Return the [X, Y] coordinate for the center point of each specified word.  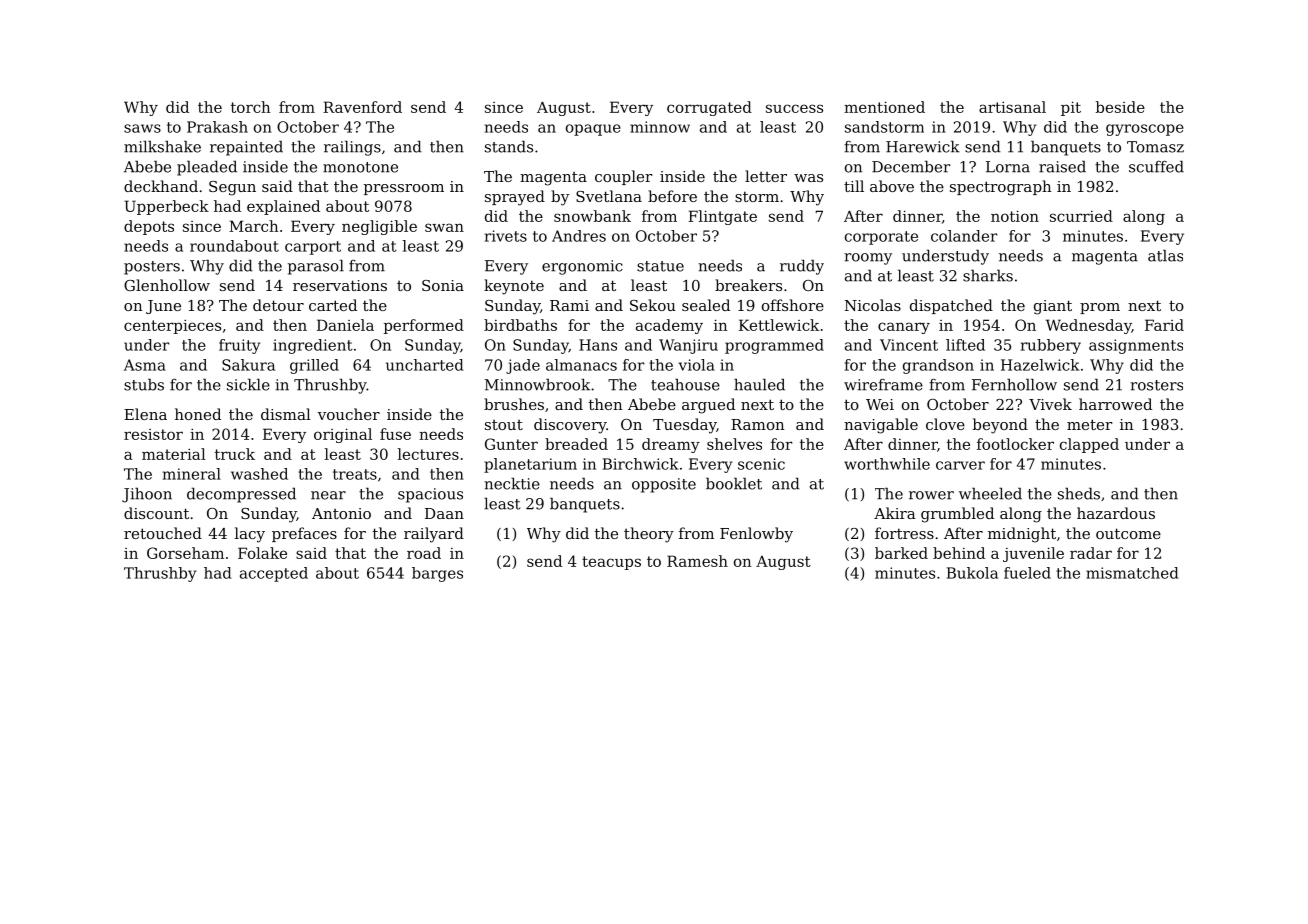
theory [649, 535]
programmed [774, 346]
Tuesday [684, 426]
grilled [314, 366]
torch [250, 107]
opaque [593, 130]
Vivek [1050, 404]
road [424, 553]
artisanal [1012, 107]
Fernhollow [1014, 384]
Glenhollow [167, 285]
